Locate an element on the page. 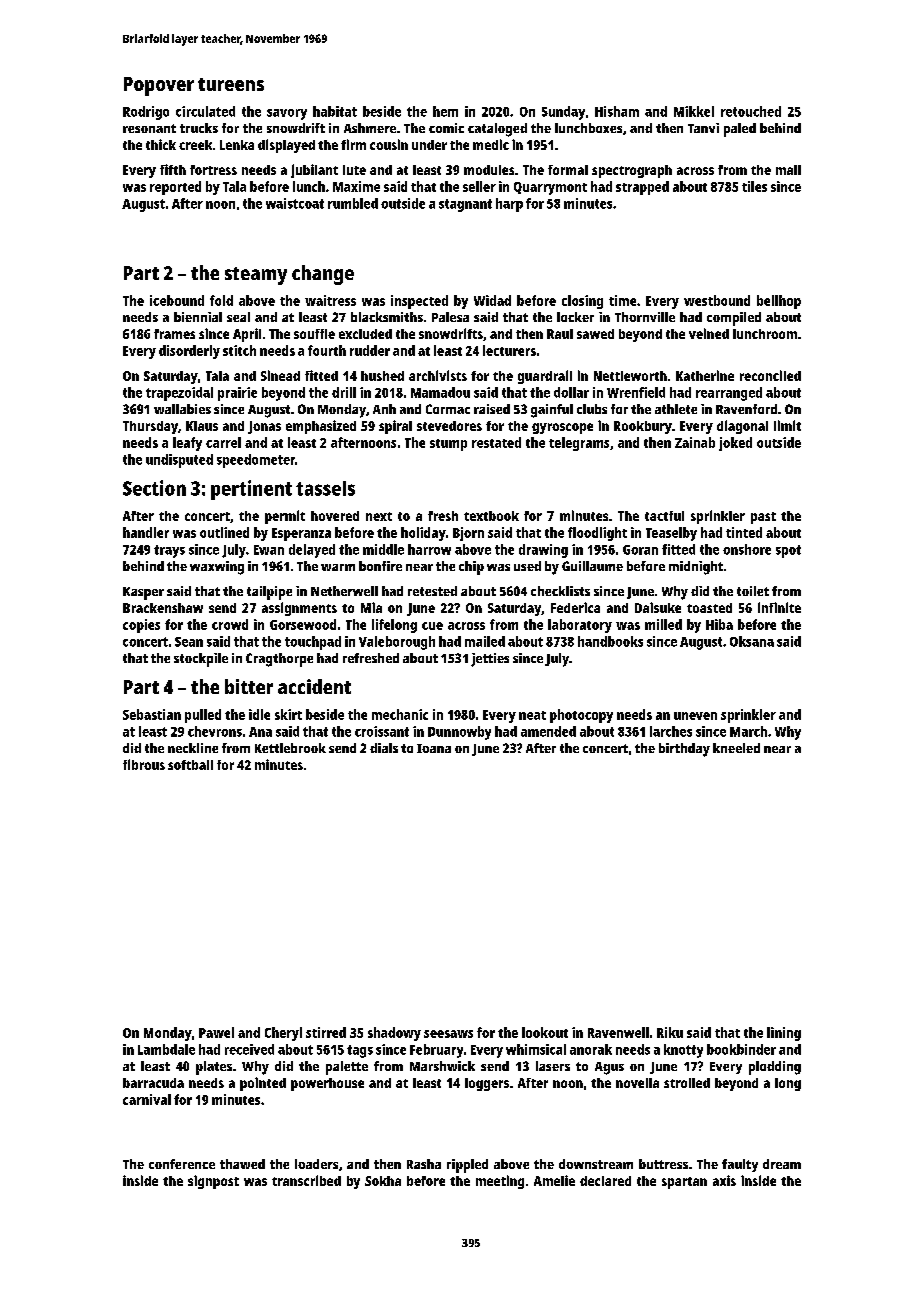 This image has width=924, height=1308. milled is located at coordinates (663, 624).
